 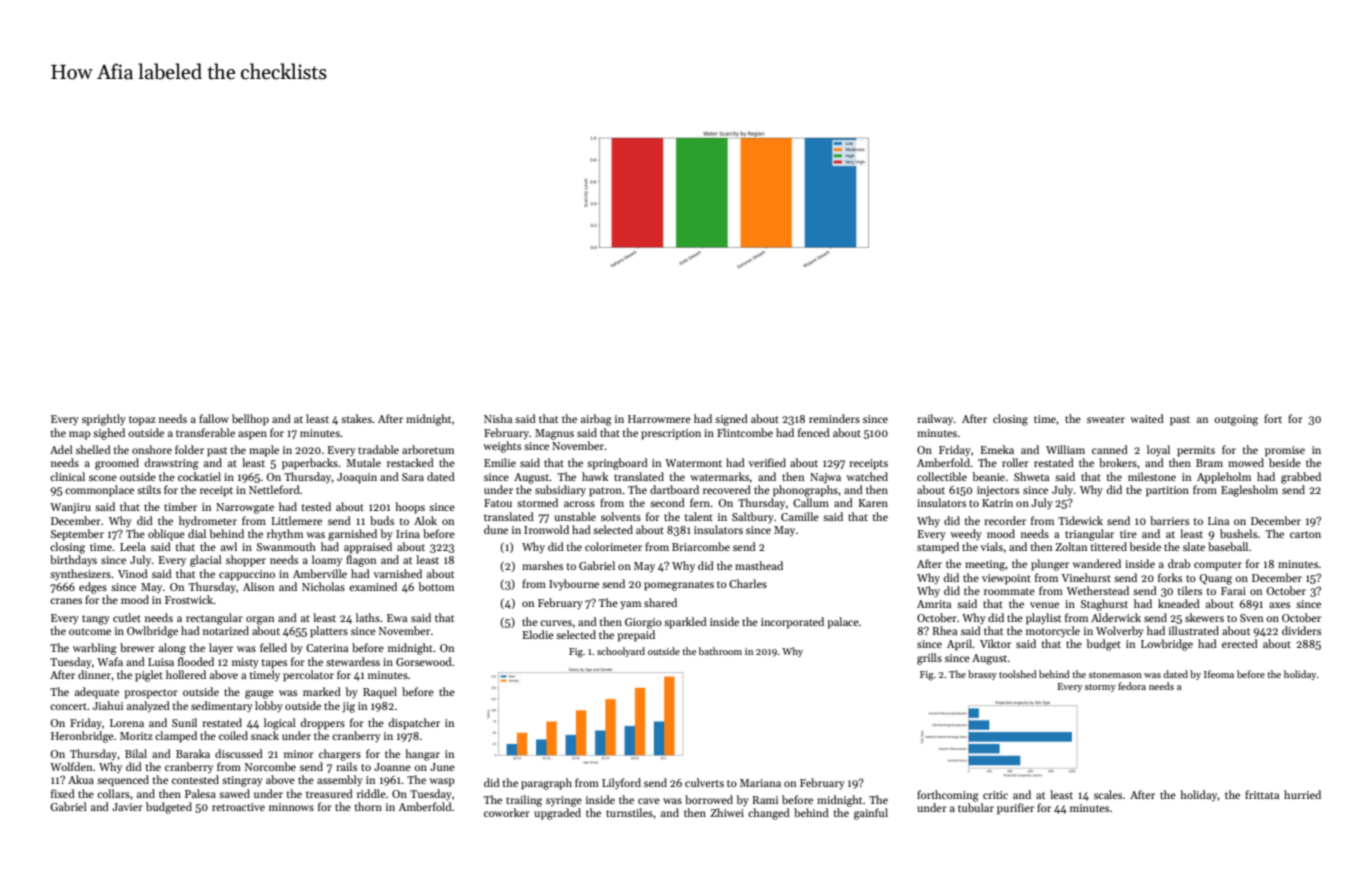 What do you see at coordinates (93, 449) in the screenshot?
I see `shelled` at bounding box center [93, 449].
